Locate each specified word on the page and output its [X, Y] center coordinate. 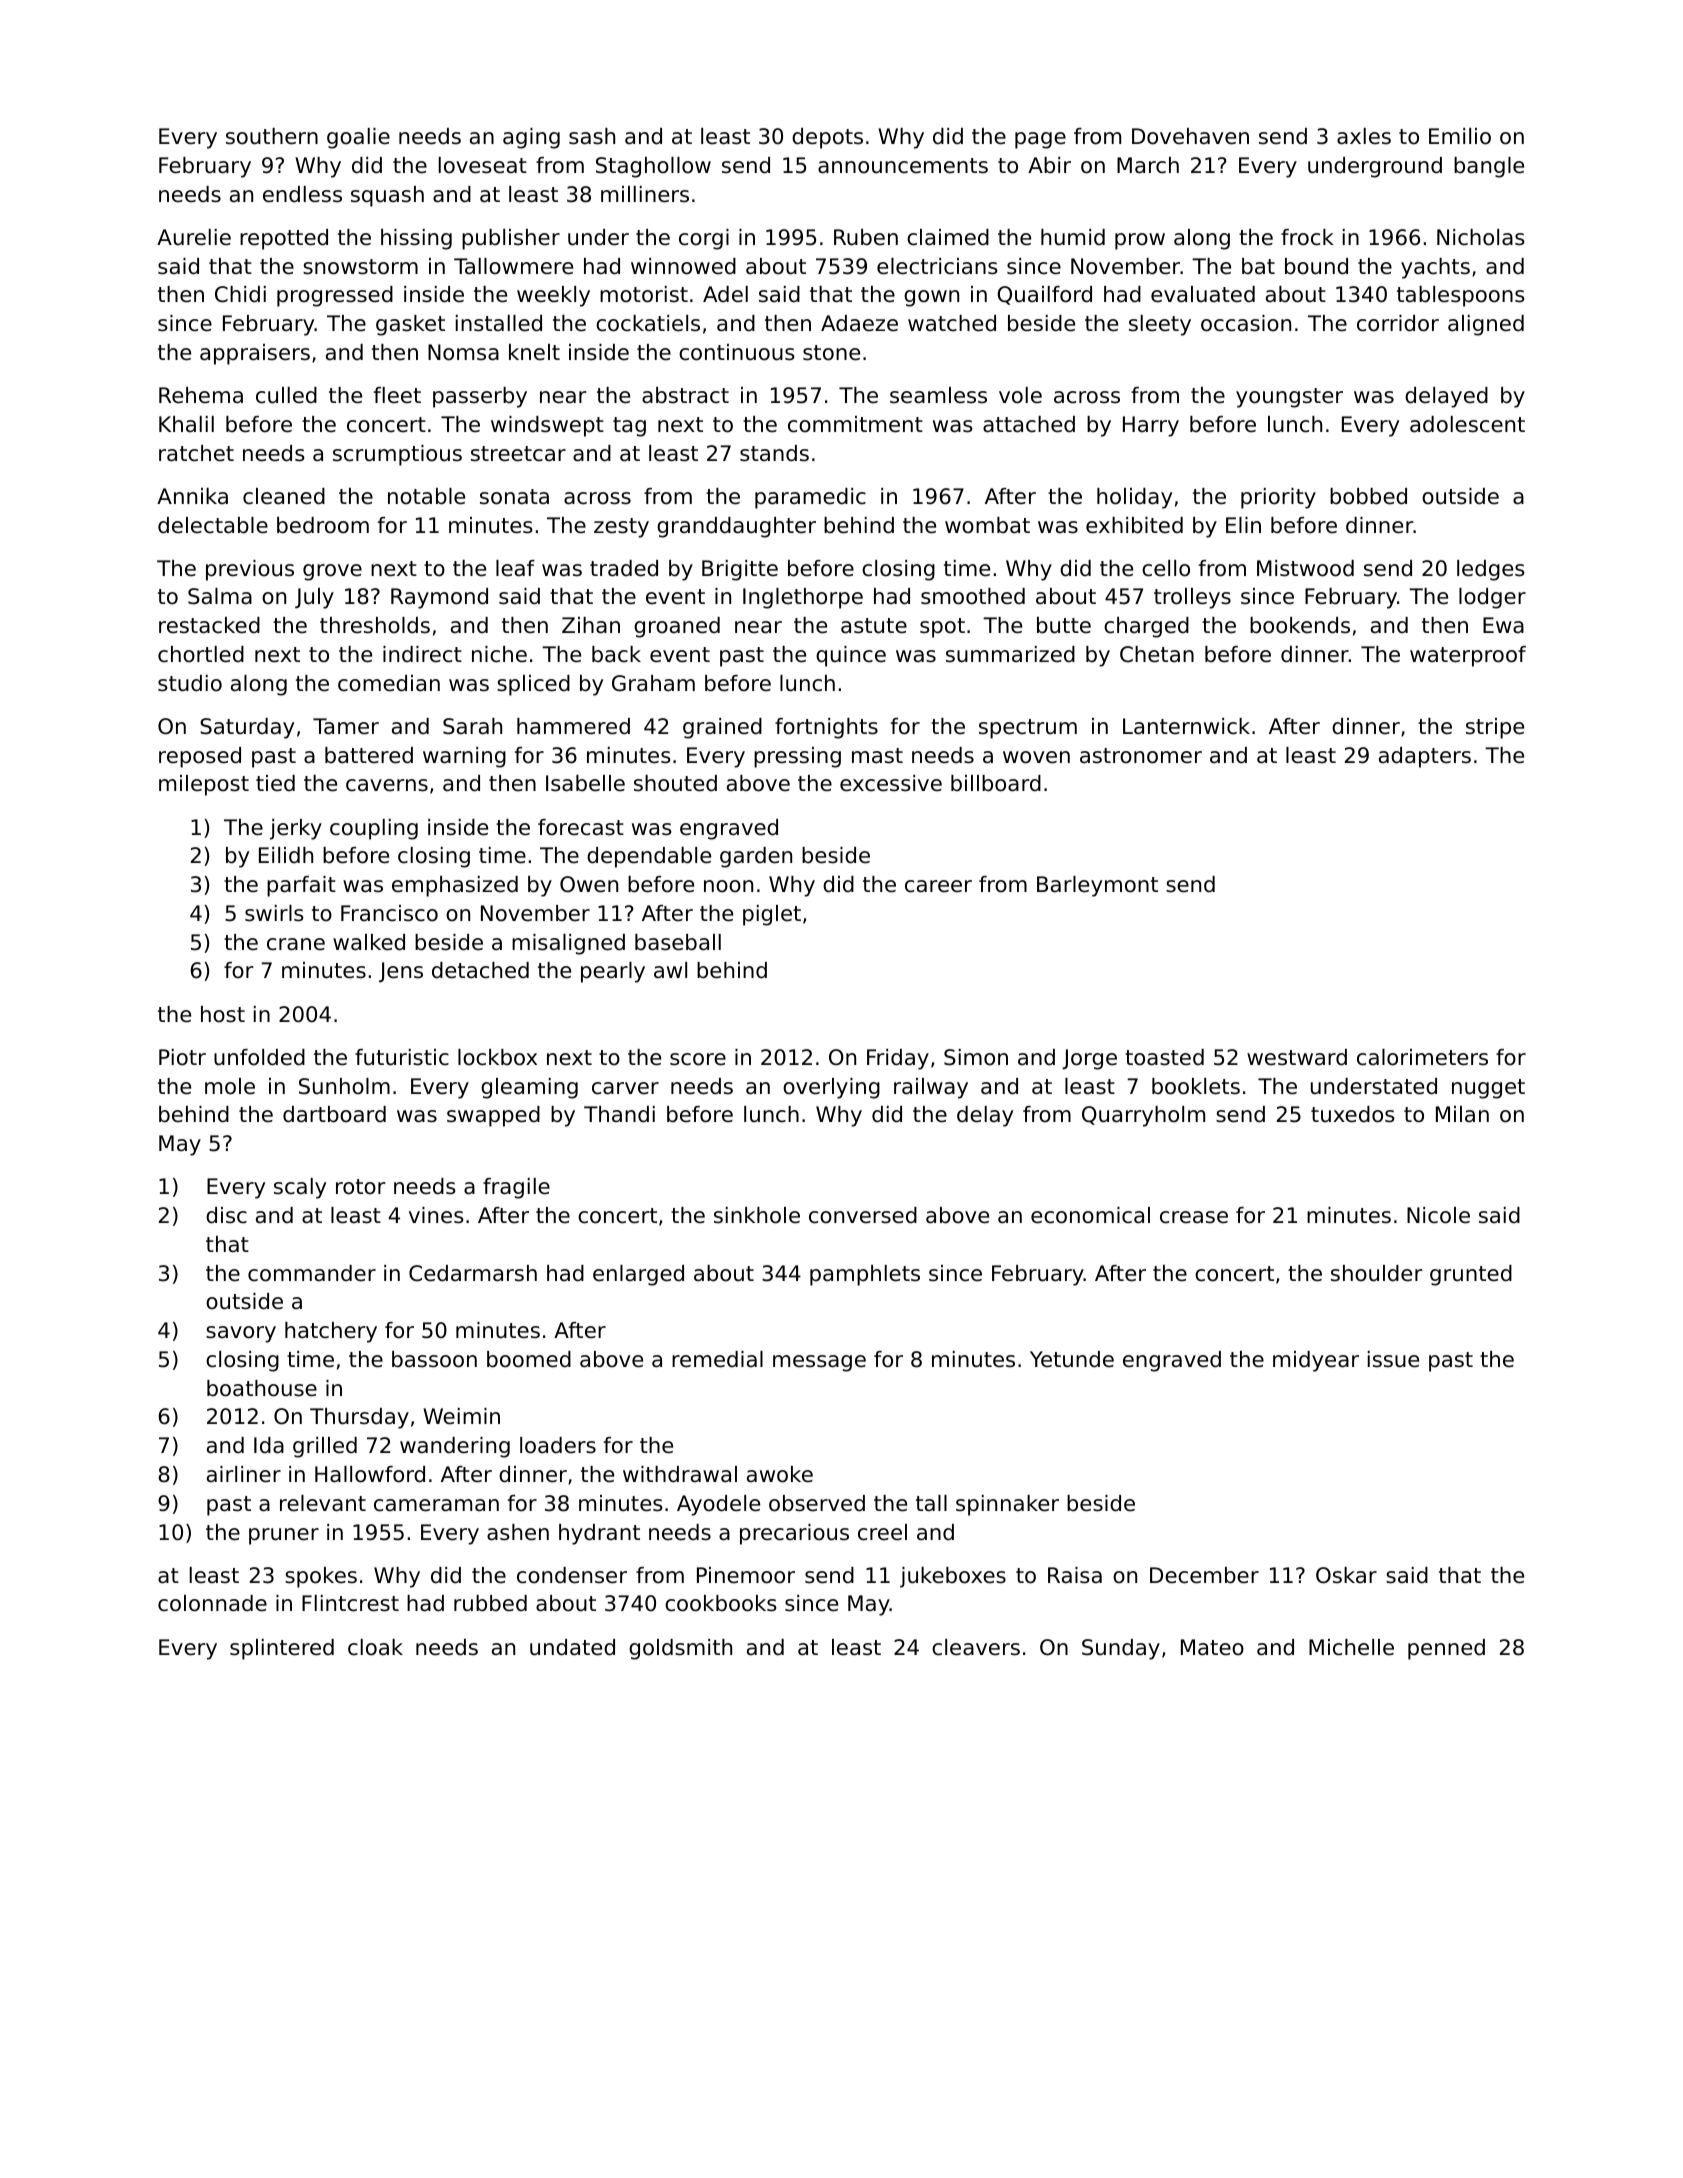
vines [436, 1215]
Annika [192, 496]
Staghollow [653, 167]
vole [1020, 395]
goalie [358, 138]
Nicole [1438, 1215]
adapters [1425, 757]
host [223, 1014]
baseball [678, 942]
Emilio [1460, 136]
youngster [1289, 398]
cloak [375, 1647]
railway [931, 1088]
